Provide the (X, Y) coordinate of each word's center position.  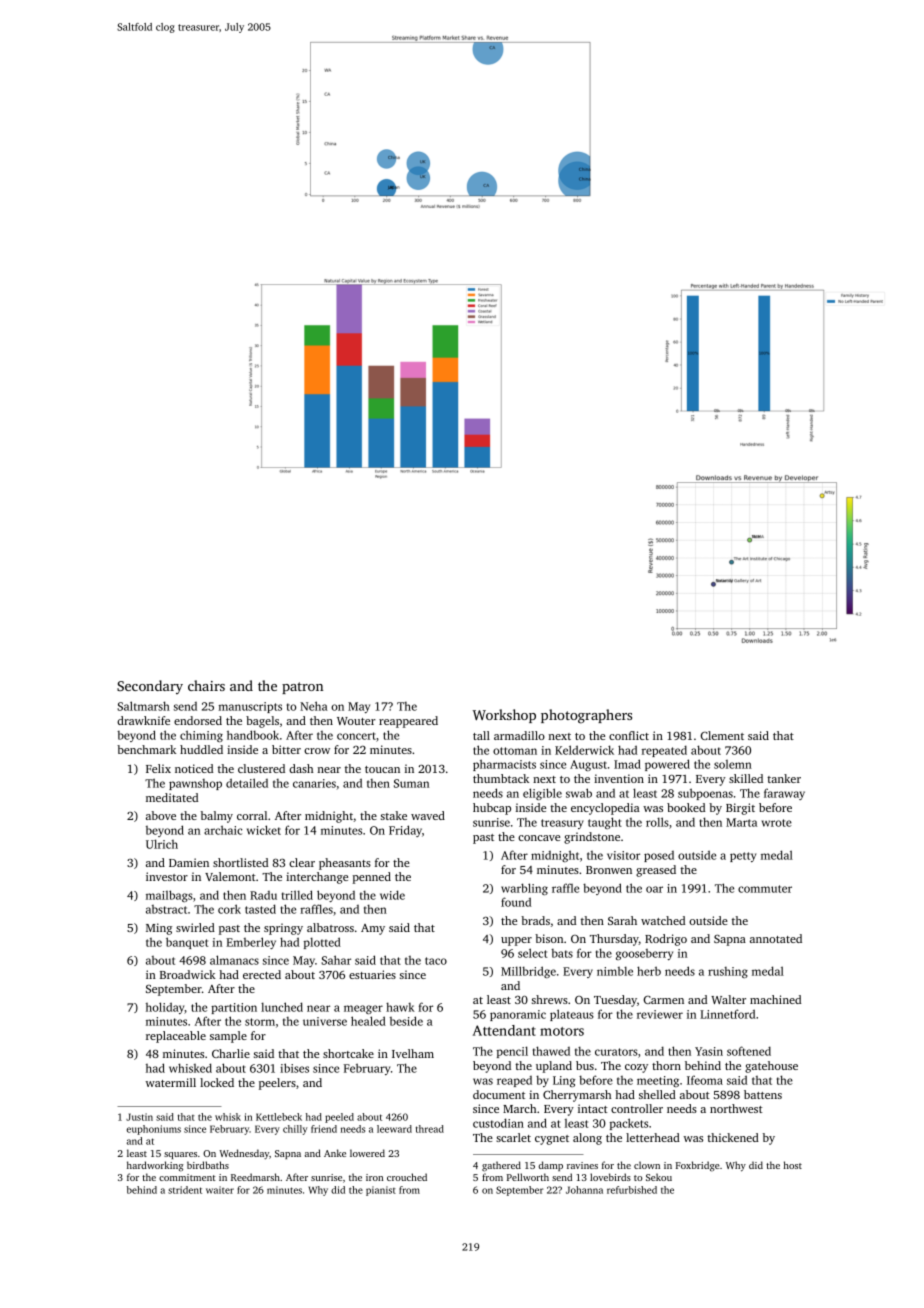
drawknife (143, 720)
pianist (381, 1191)
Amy (373, 929)
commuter (765, 889)
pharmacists (504, 765)
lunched (282, 1007)
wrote (777, 823)
